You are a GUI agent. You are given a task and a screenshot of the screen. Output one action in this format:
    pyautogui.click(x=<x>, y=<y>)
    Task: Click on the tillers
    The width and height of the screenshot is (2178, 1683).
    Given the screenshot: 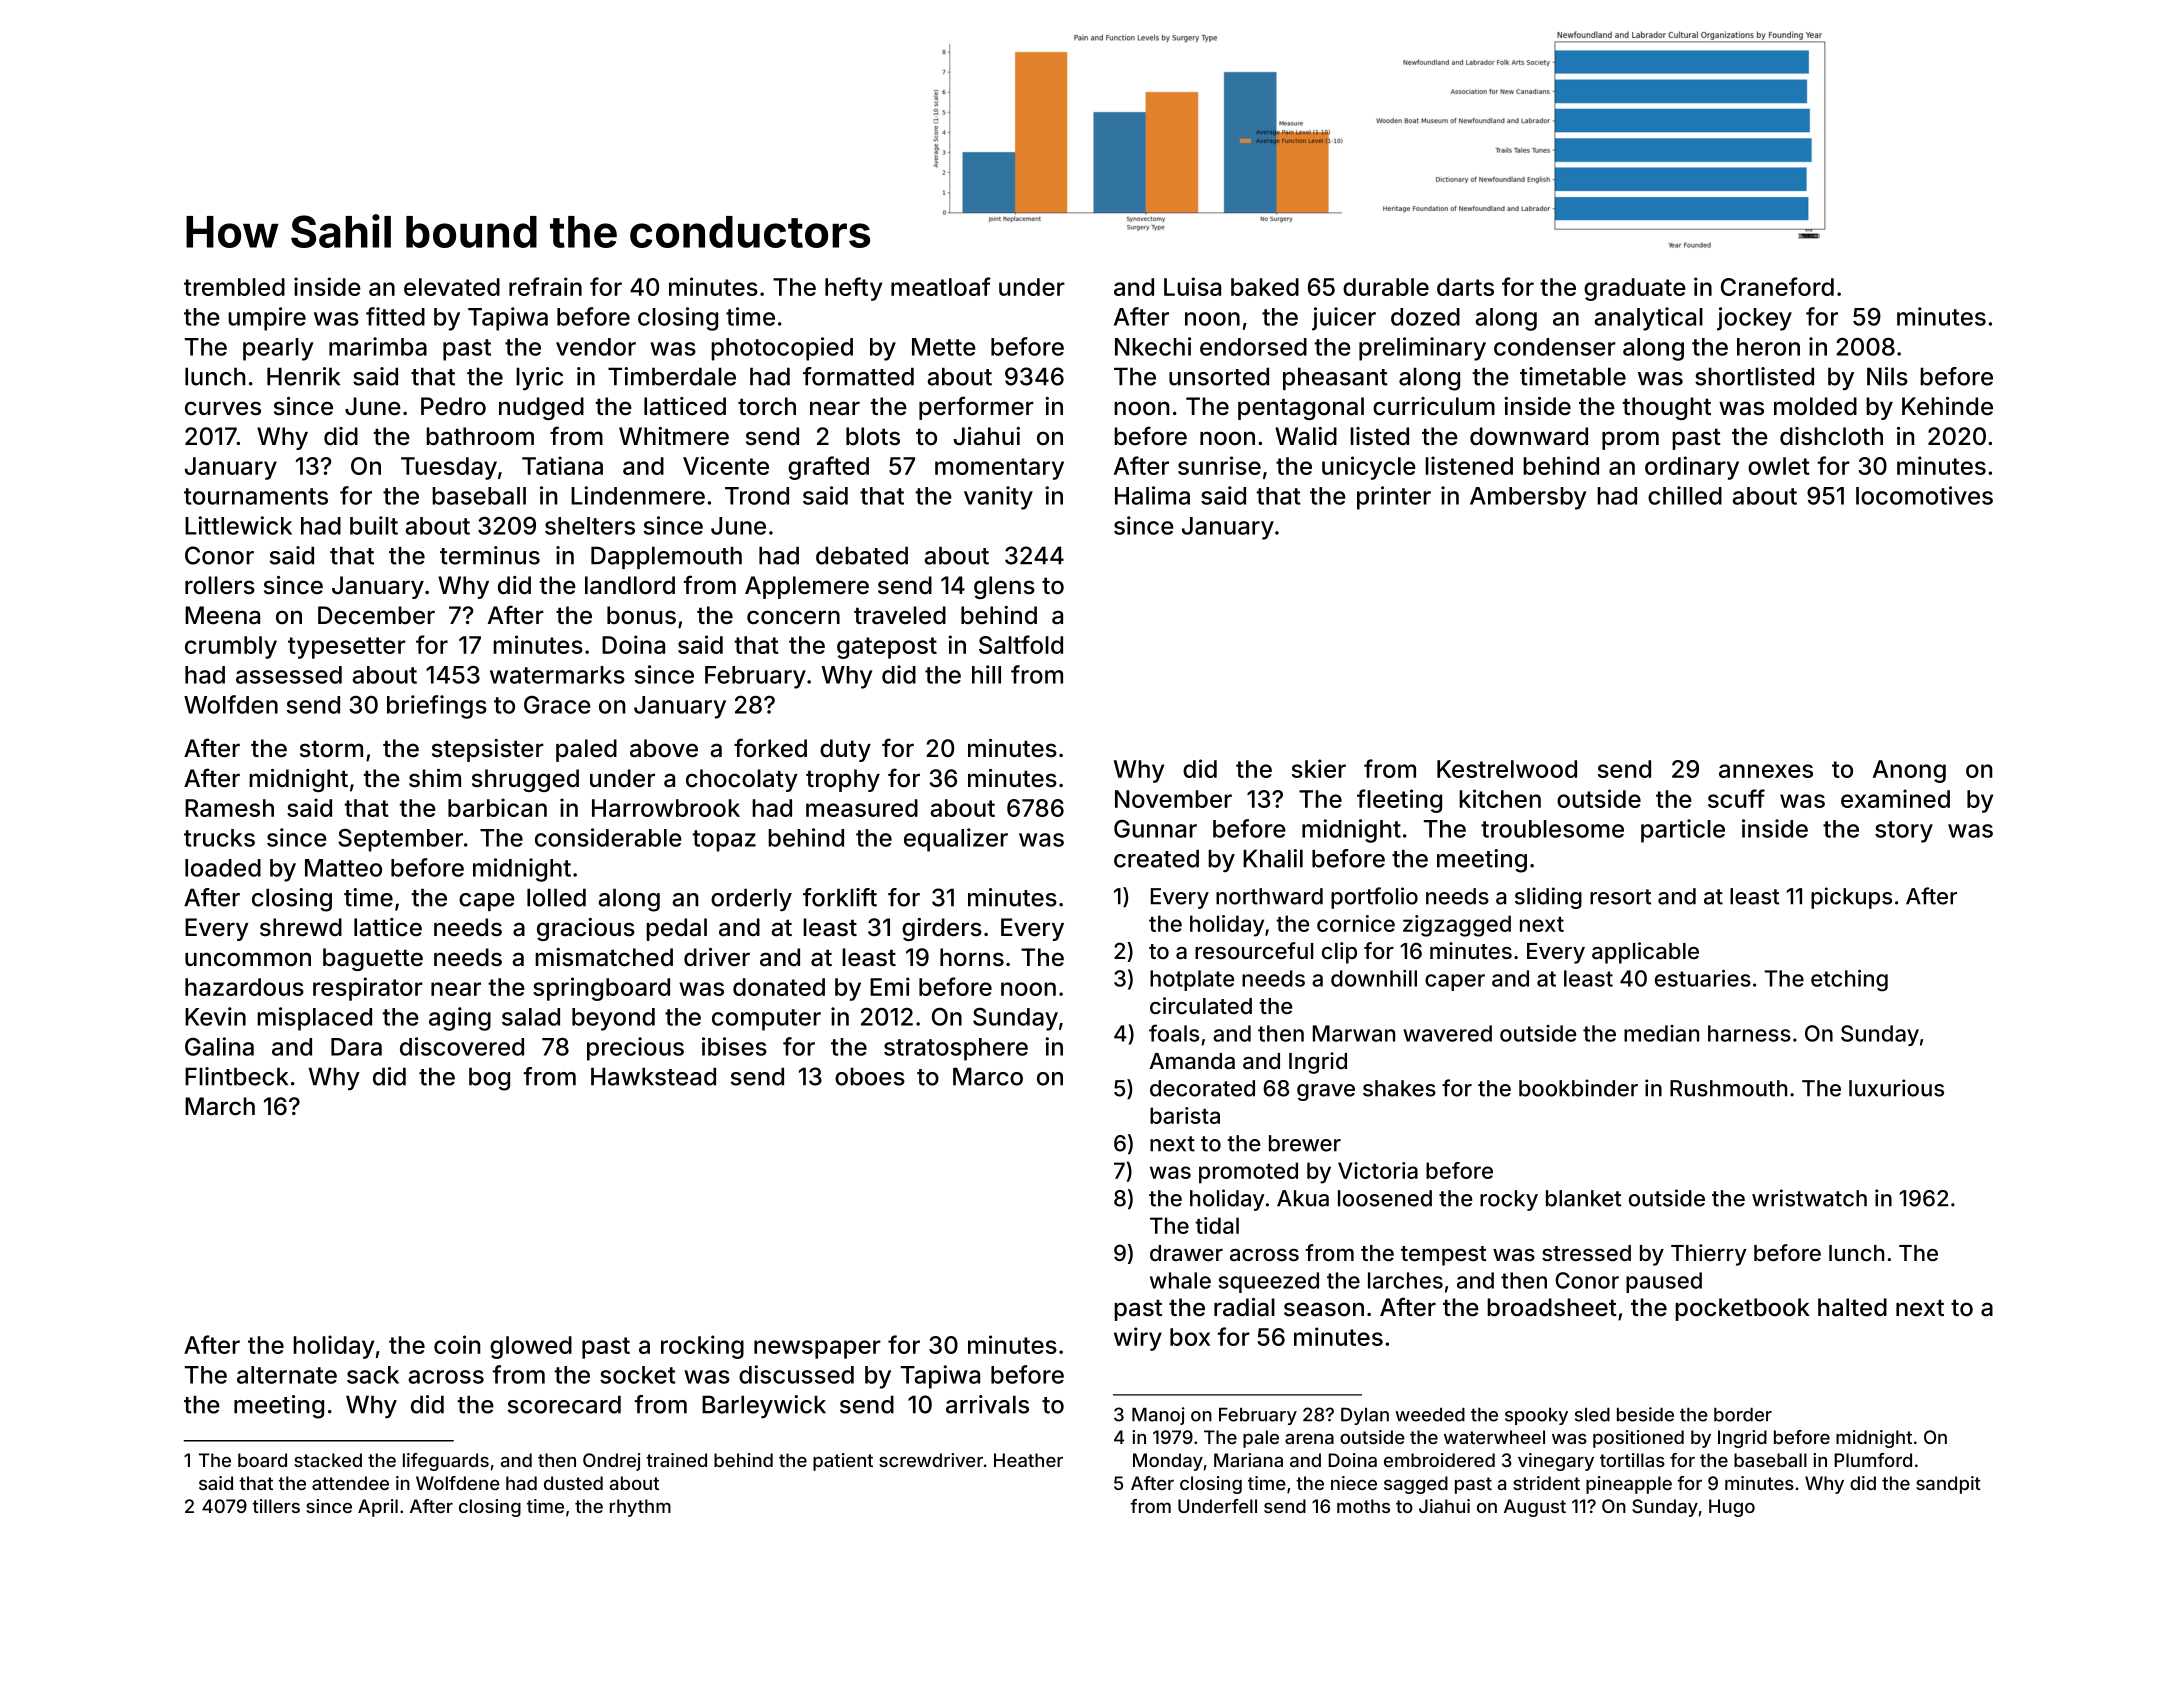 What is the action you would take?
    pyautogui.click(x=276, y=1506)
